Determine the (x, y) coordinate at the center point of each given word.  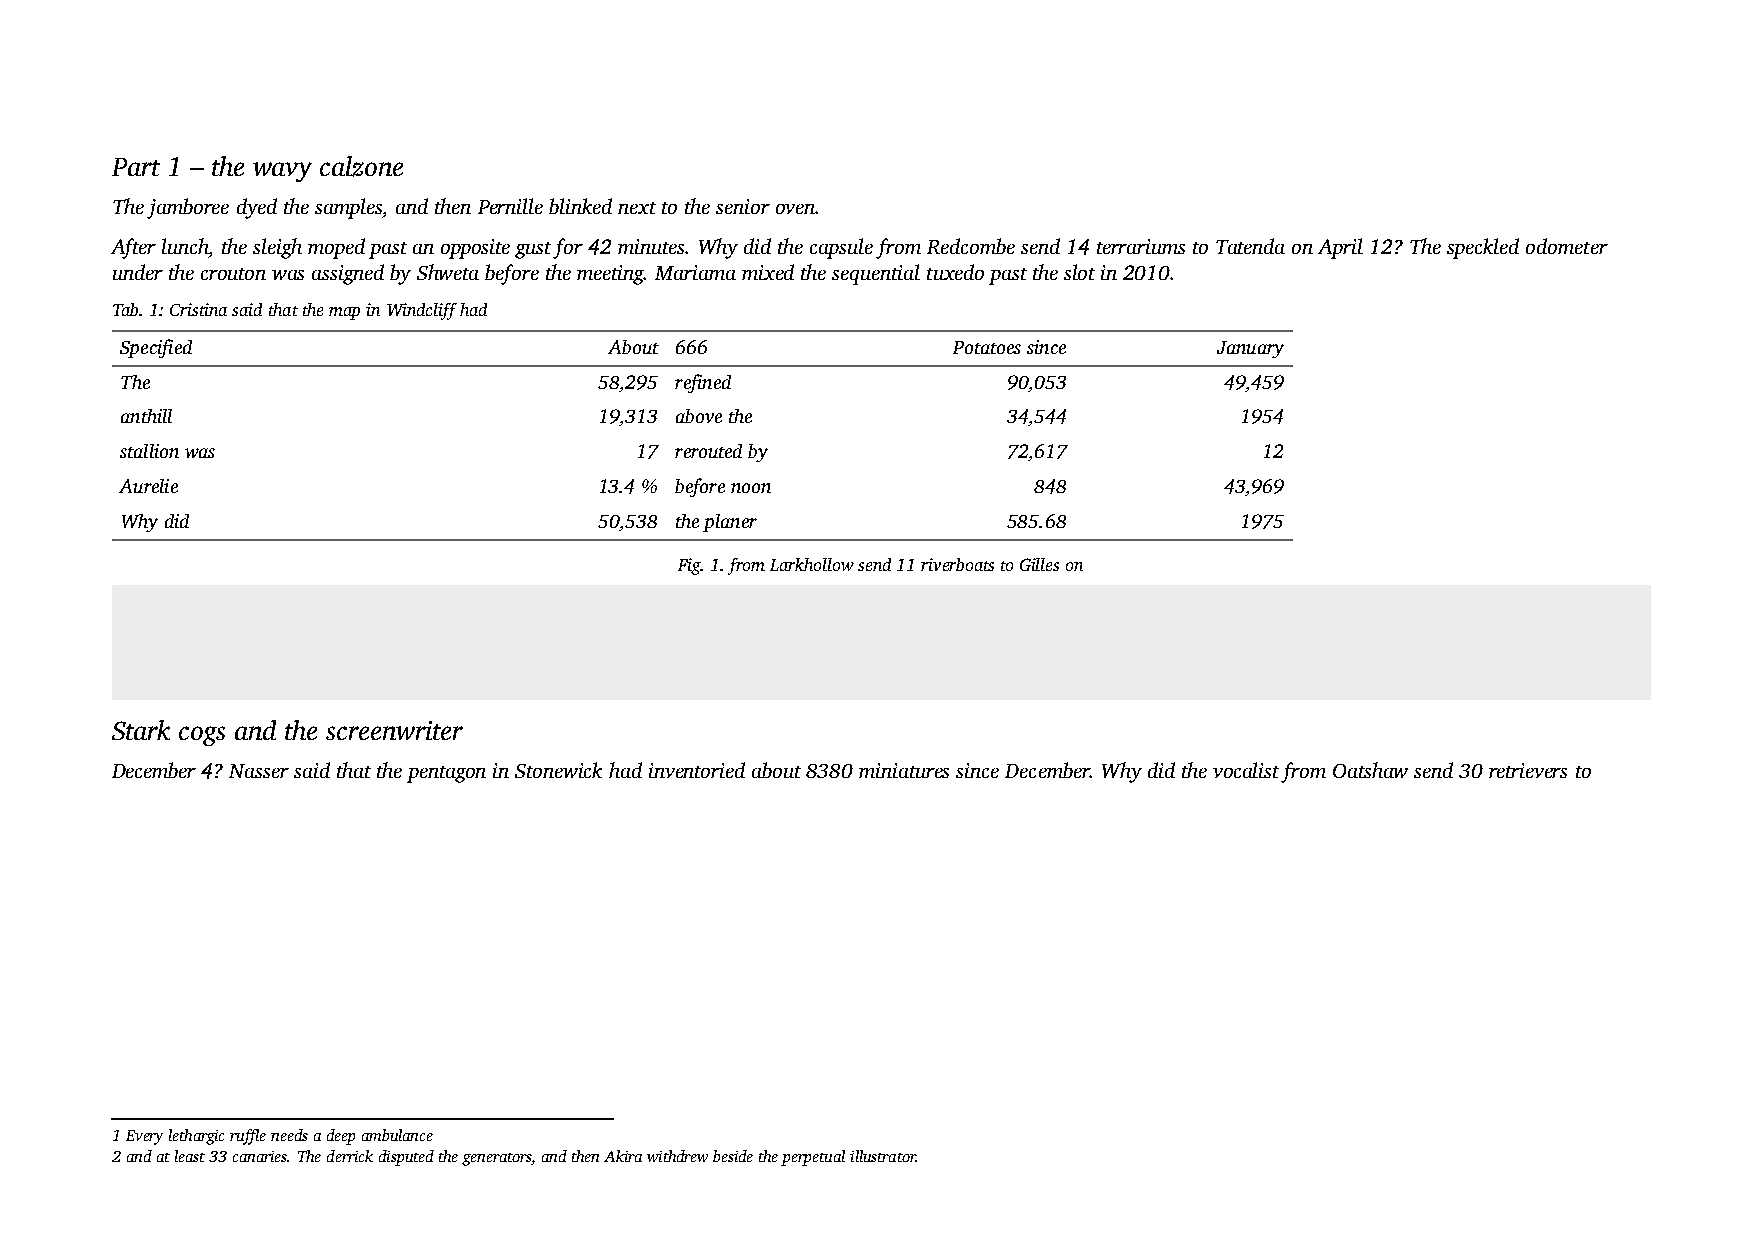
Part (136, 167)
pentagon (446, 774)
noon (751, 488)
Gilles (1039, 564)
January (1250, 349)
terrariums (1141, 246)
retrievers (1528, 770)
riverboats (957, 564)
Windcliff (422, 311)
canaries (260, 1156)
